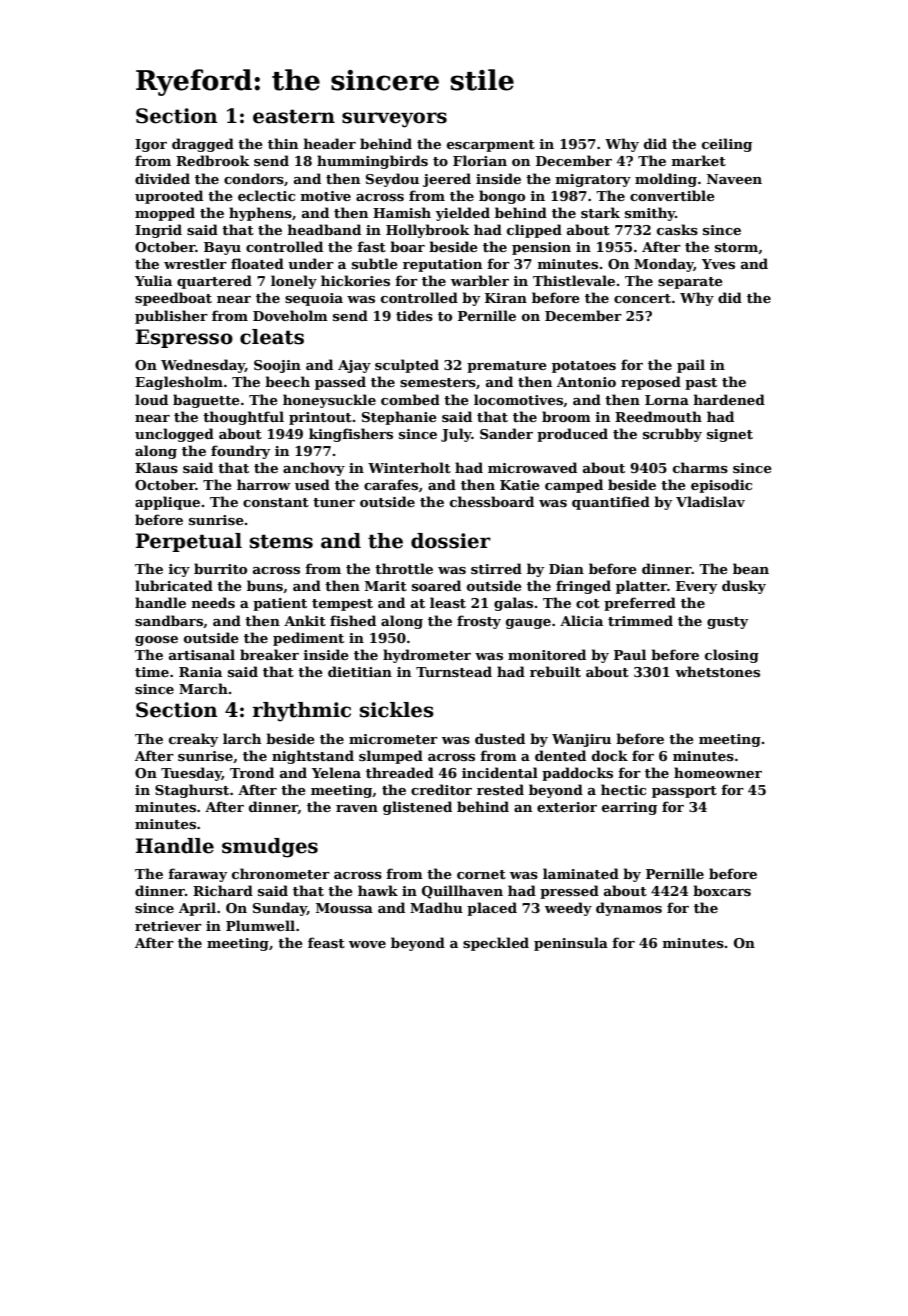 This screenshot has width=908, height=1316. What do you see at coordinates (456, 435) in the screenshot?
I see `July` at bounding box center [456, 435].
